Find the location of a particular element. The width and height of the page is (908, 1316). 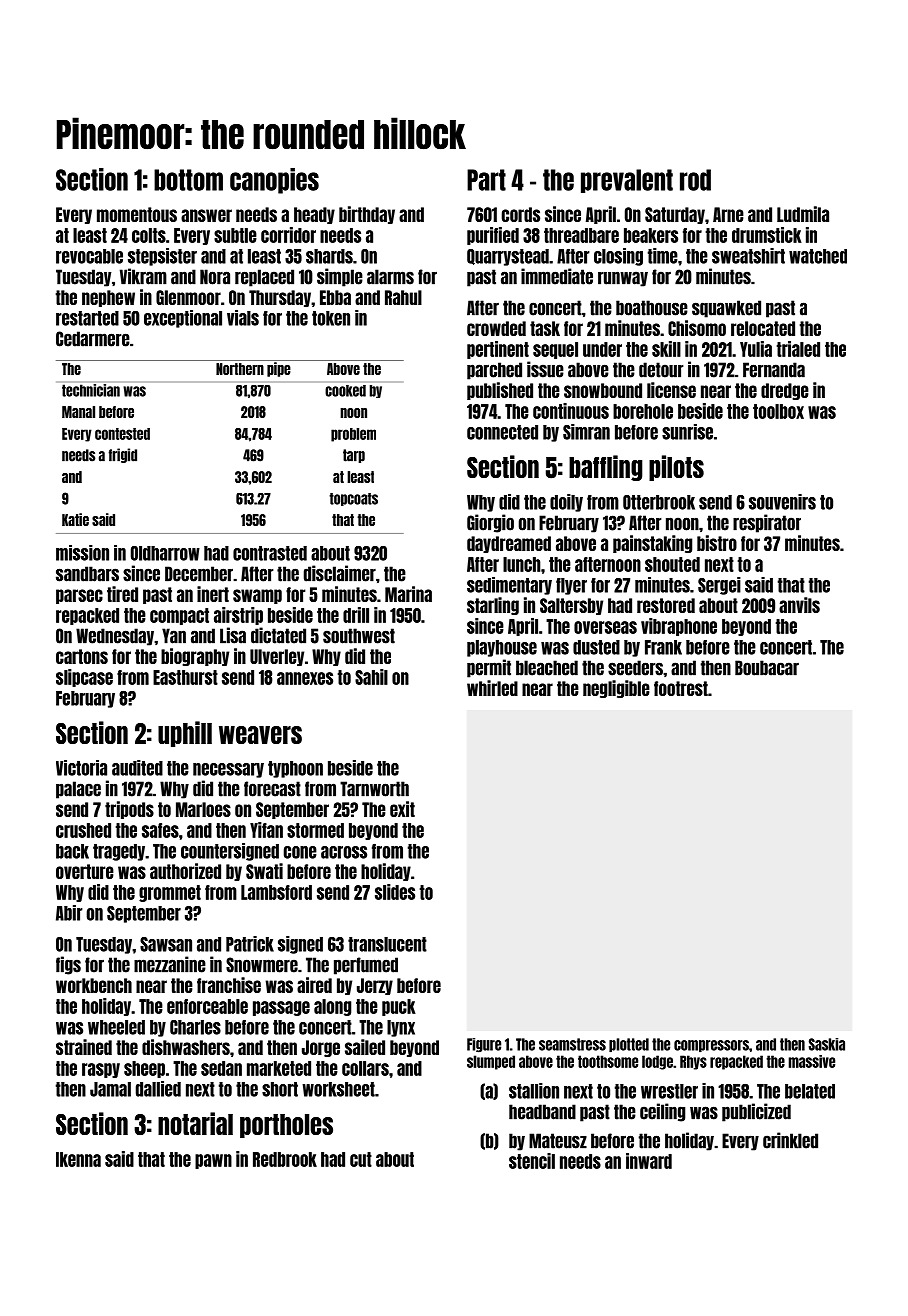

Chisomo is located at coordinates (697, 328).
